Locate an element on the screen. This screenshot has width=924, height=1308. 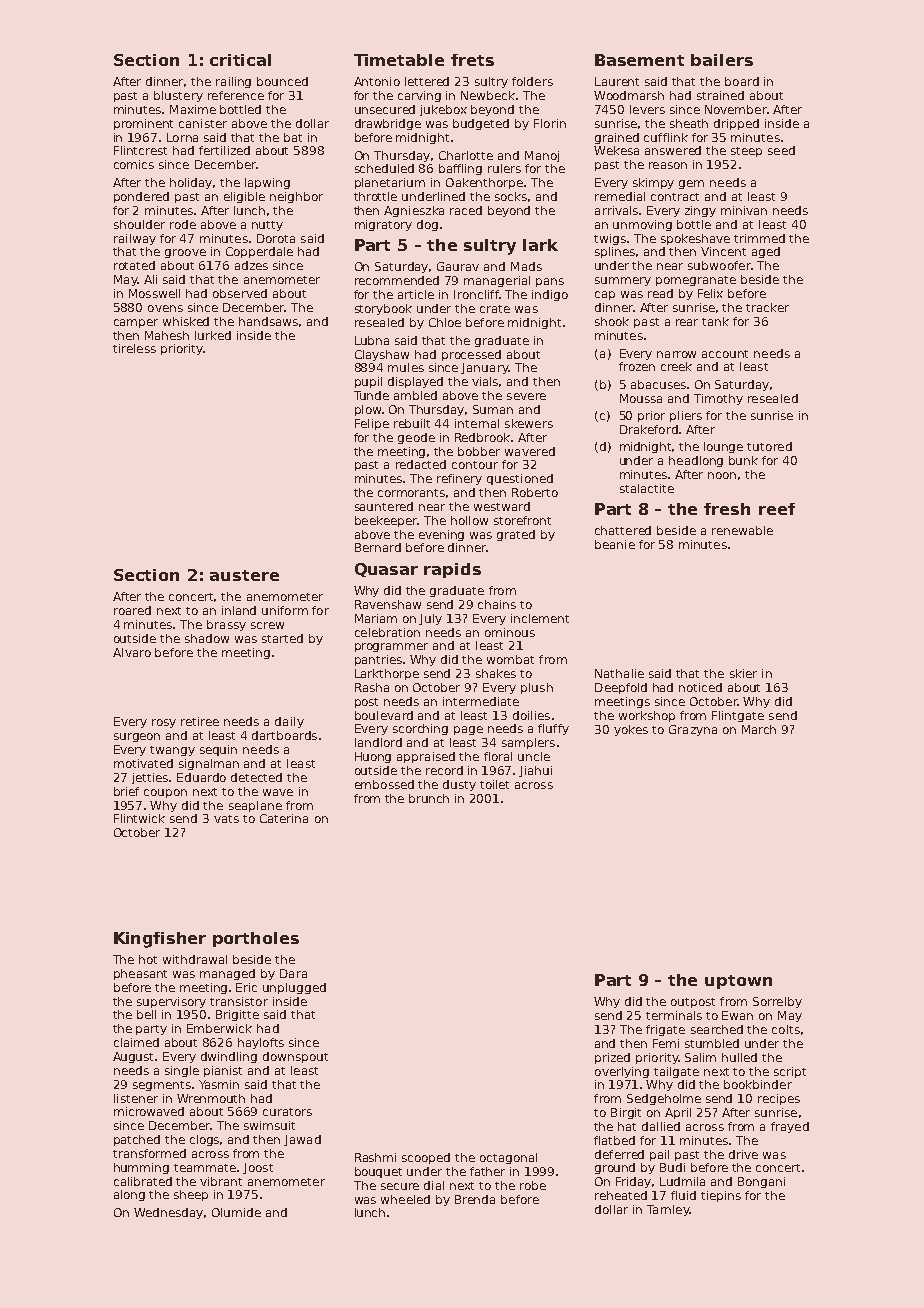
patched is located at coordinates (137, 1140).
